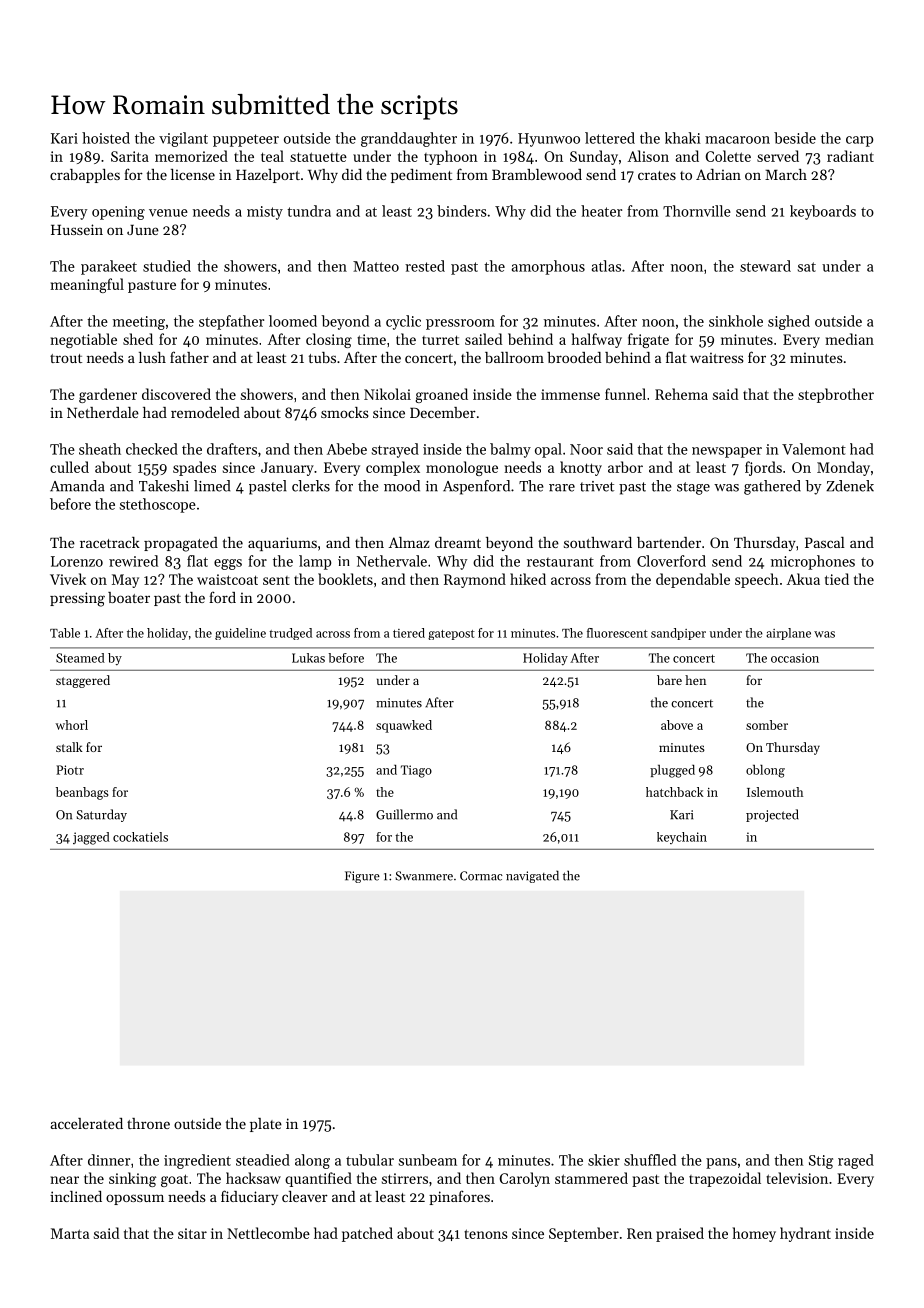 This screenshot has width=924, height=1308. I want to click on occasion, so click(795, 658).
